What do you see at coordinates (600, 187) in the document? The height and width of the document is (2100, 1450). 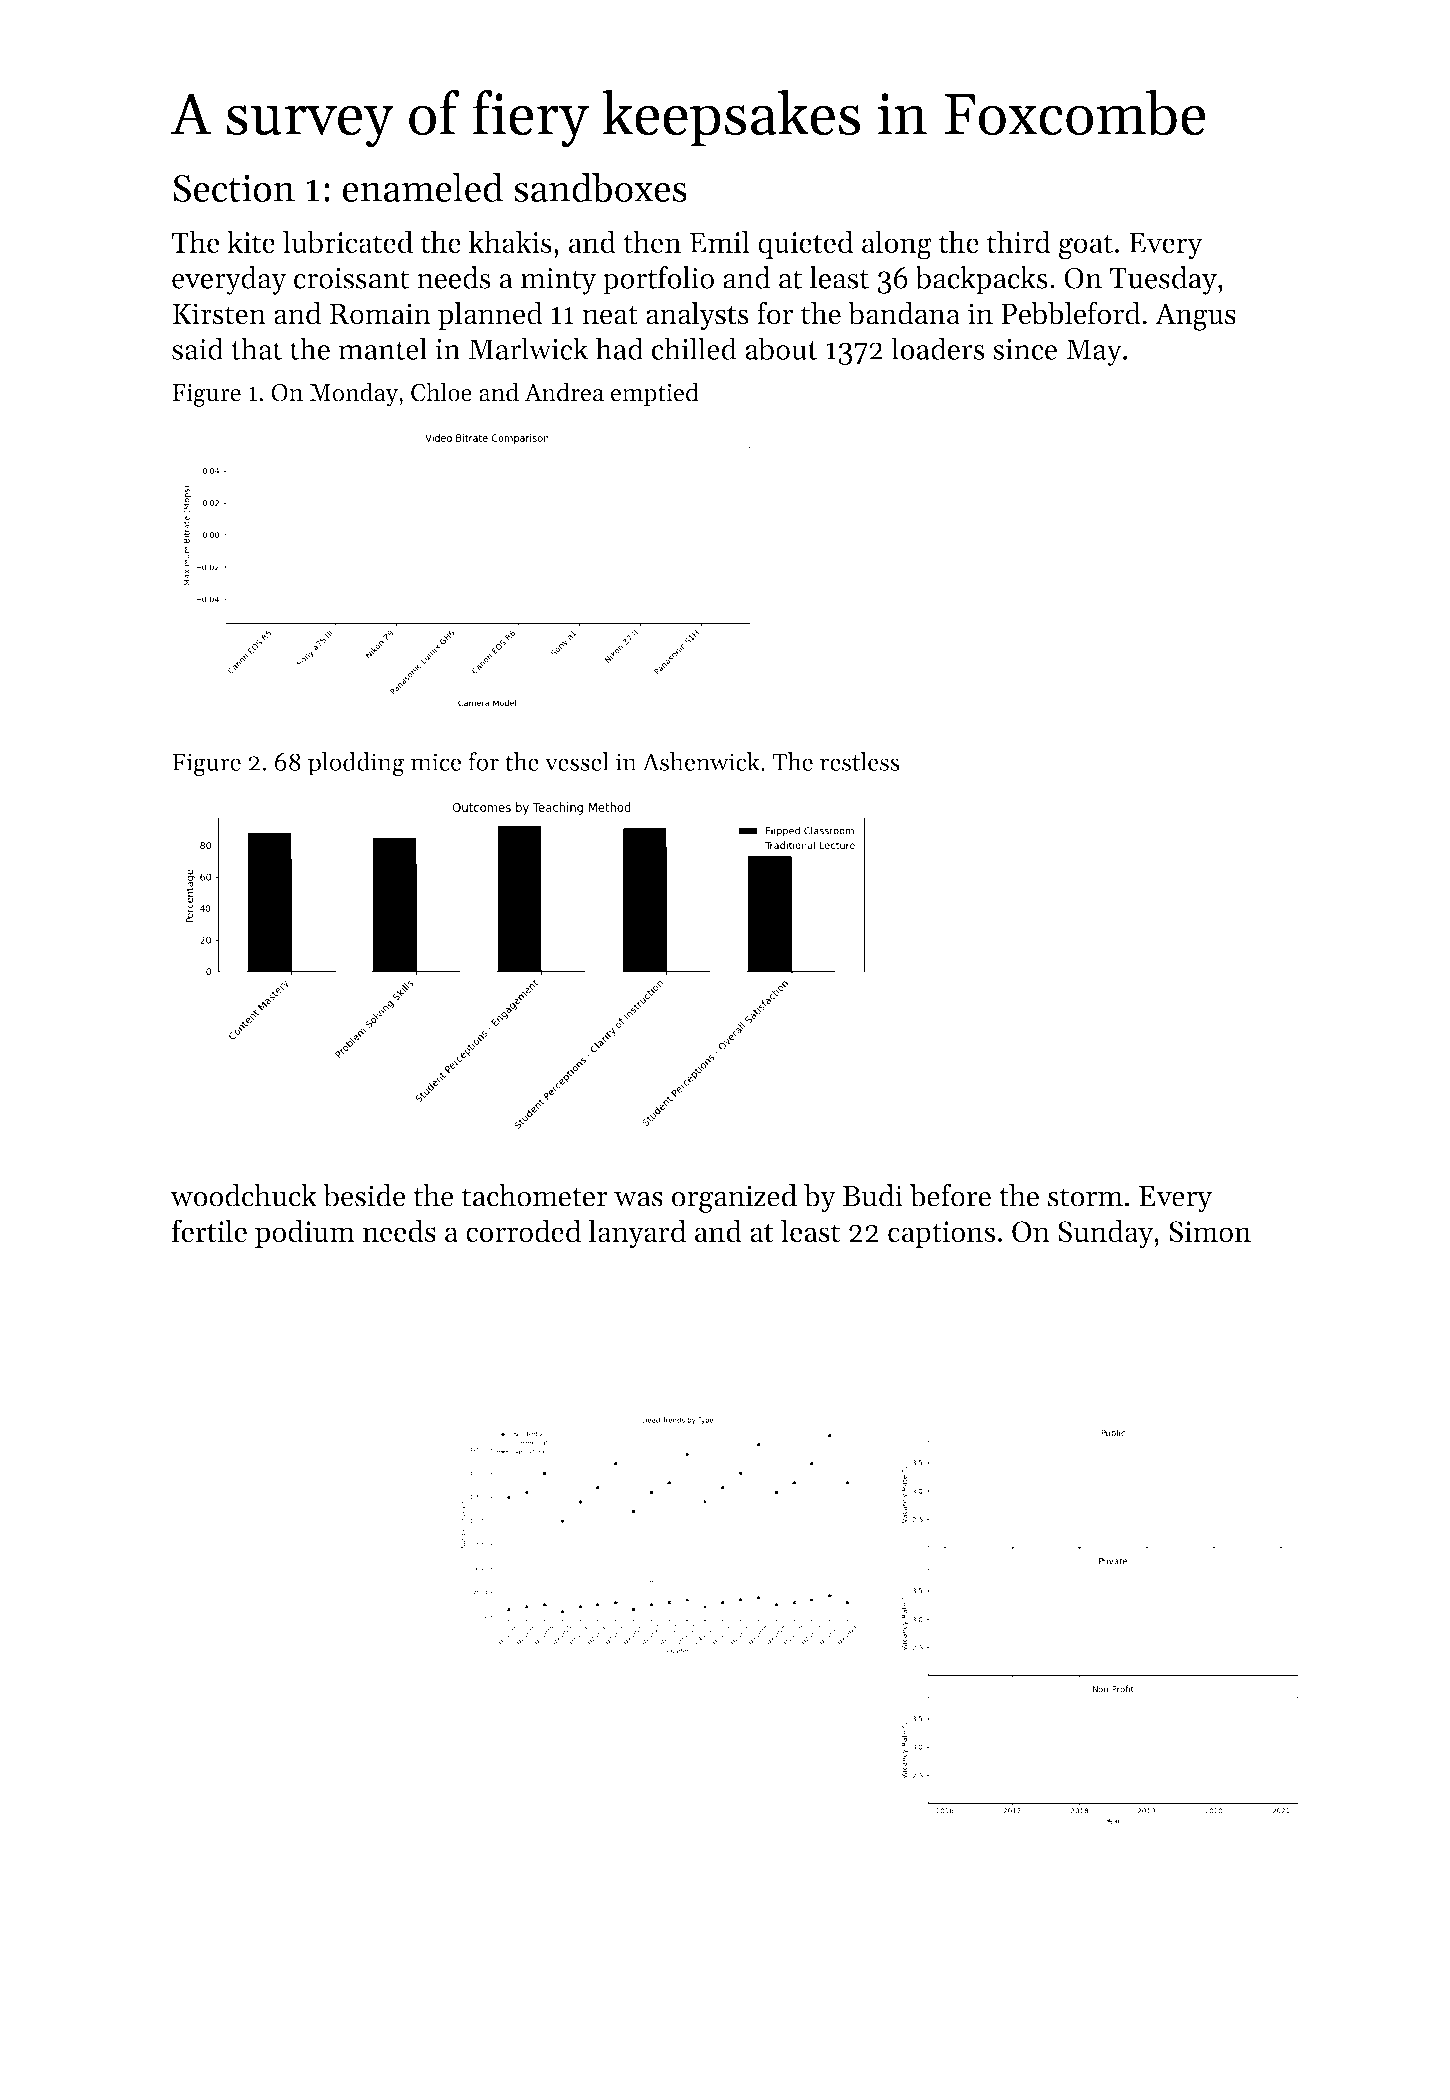 I see `sandboxes` at bounding box center [600, 187].
